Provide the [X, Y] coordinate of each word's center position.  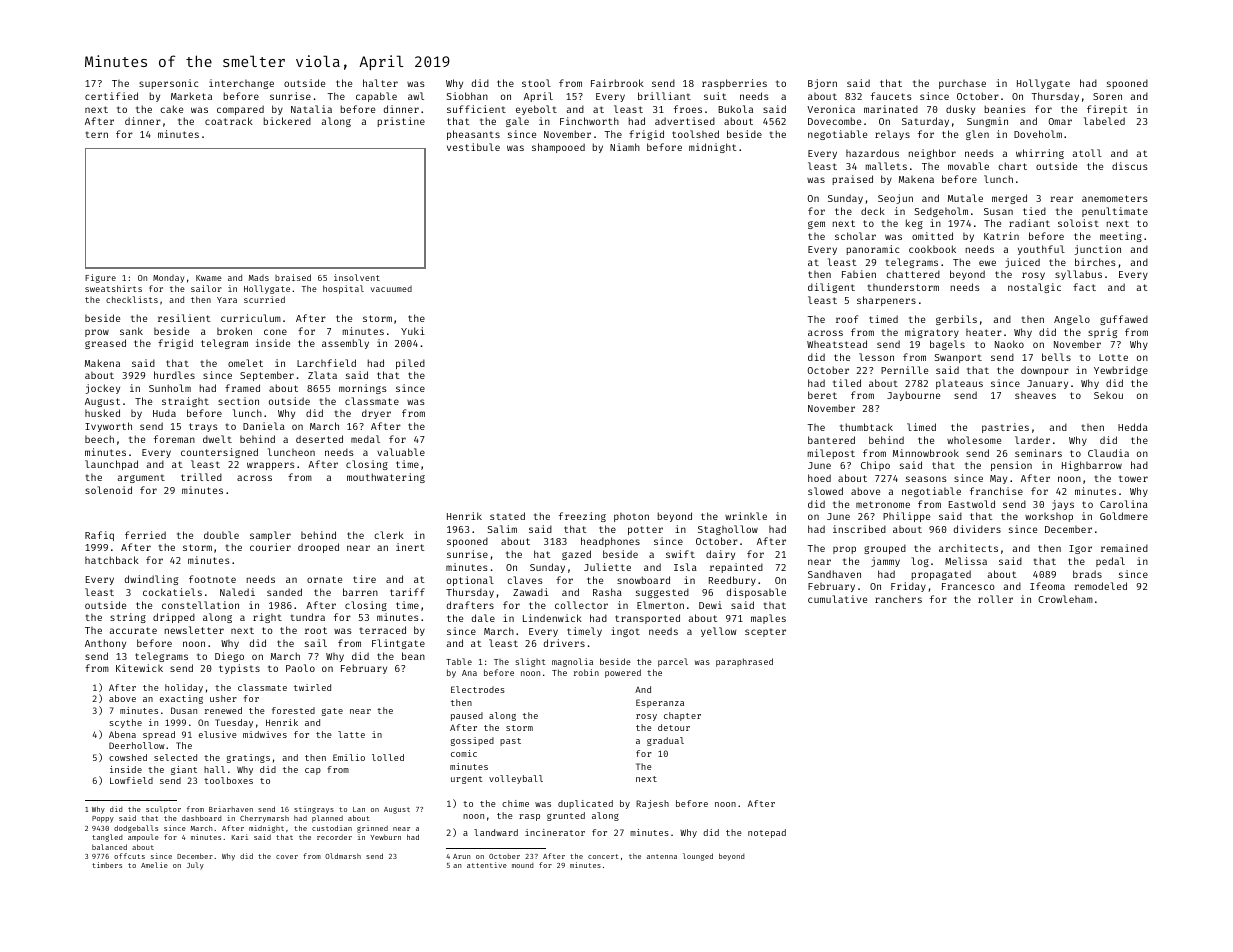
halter [380, 83]
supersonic [168, 84]
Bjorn [822, 84]
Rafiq [99, 536]
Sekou [1108, 395]
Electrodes [478, 689]
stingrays [314, 810]
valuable [401, 452]
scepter [765, 632]
